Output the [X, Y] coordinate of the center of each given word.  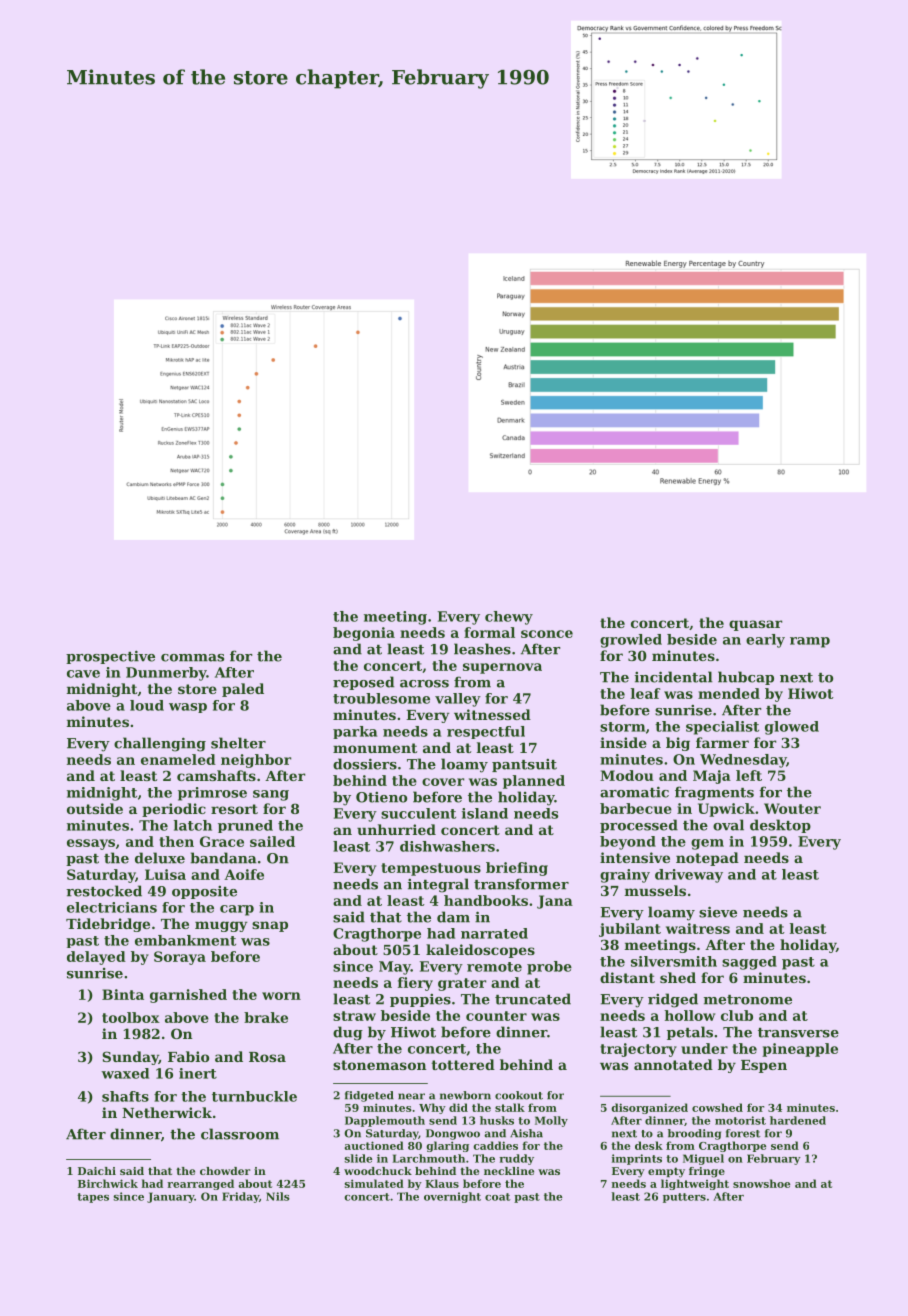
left [749, 775]
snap [270, 926]
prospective [110, 657]
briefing [517, 869]
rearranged [200, 1184]
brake [266, 1017]
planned [534, 782]
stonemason [379, 1065]
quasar [755, 625]
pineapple [800, 1050]
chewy [509, 618]
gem [707, 844]
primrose [212, 794]
